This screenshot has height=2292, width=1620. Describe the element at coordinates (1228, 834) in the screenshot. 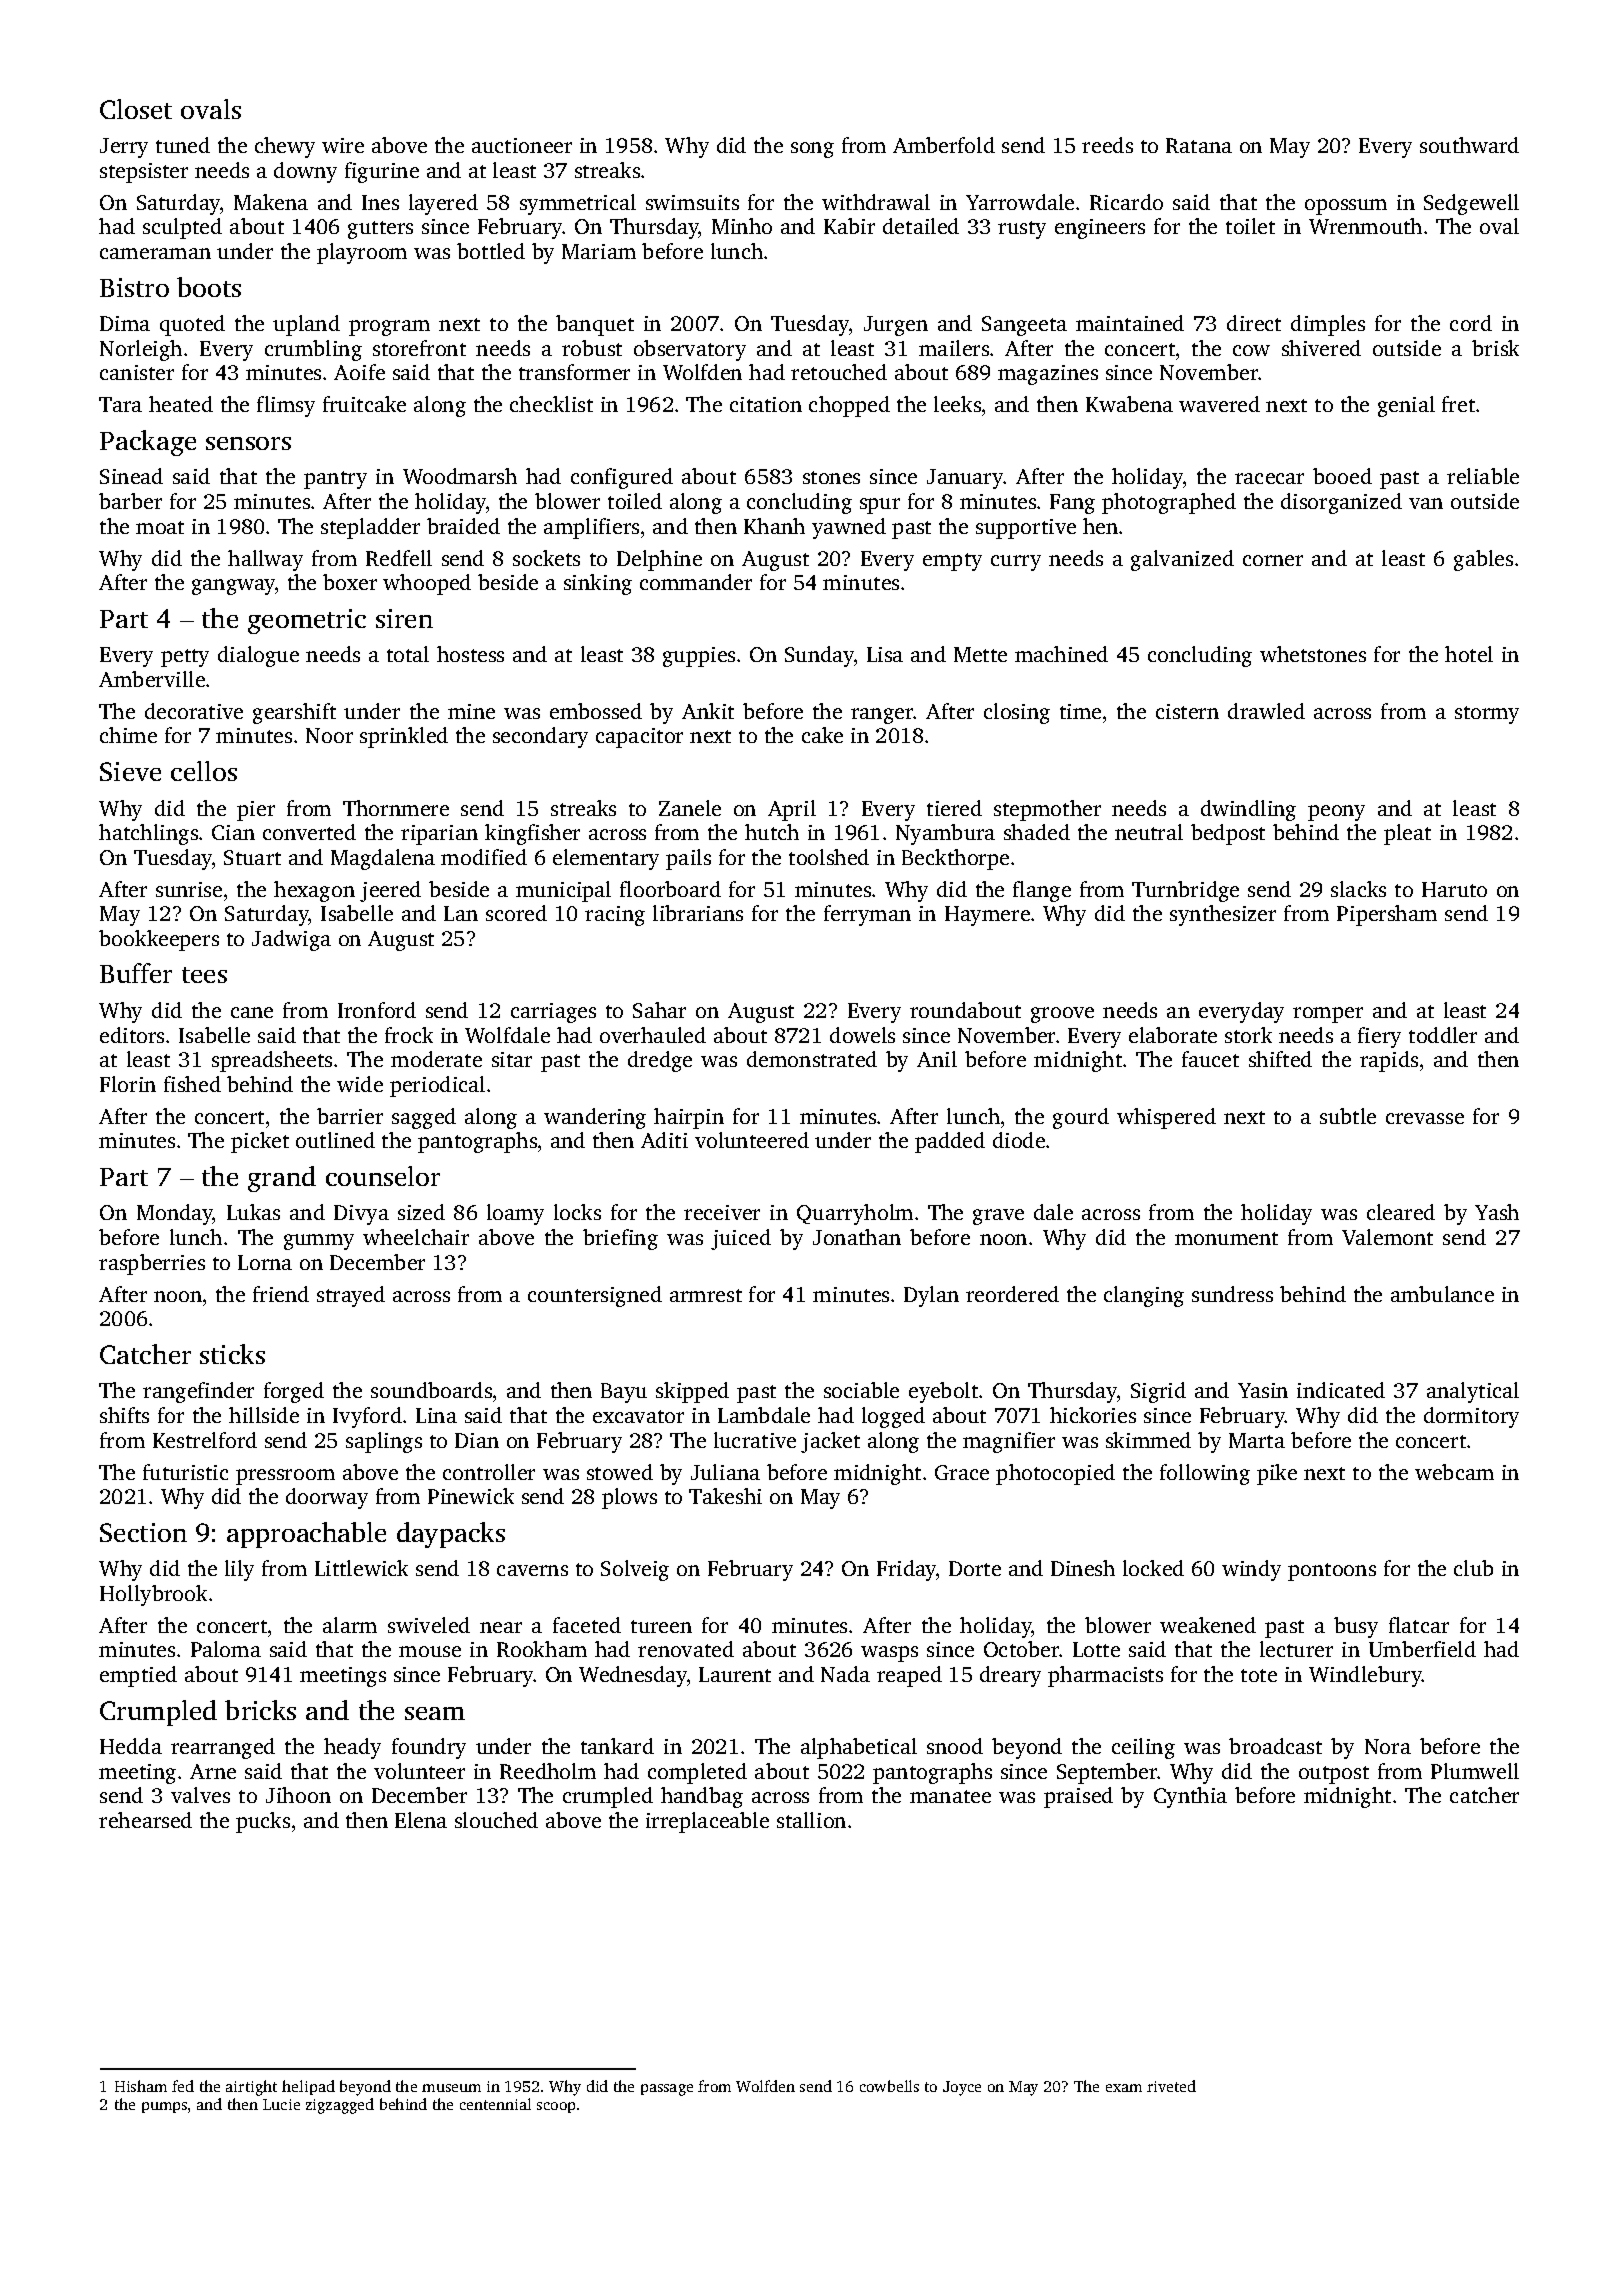

I see `bedpost` at that location.
